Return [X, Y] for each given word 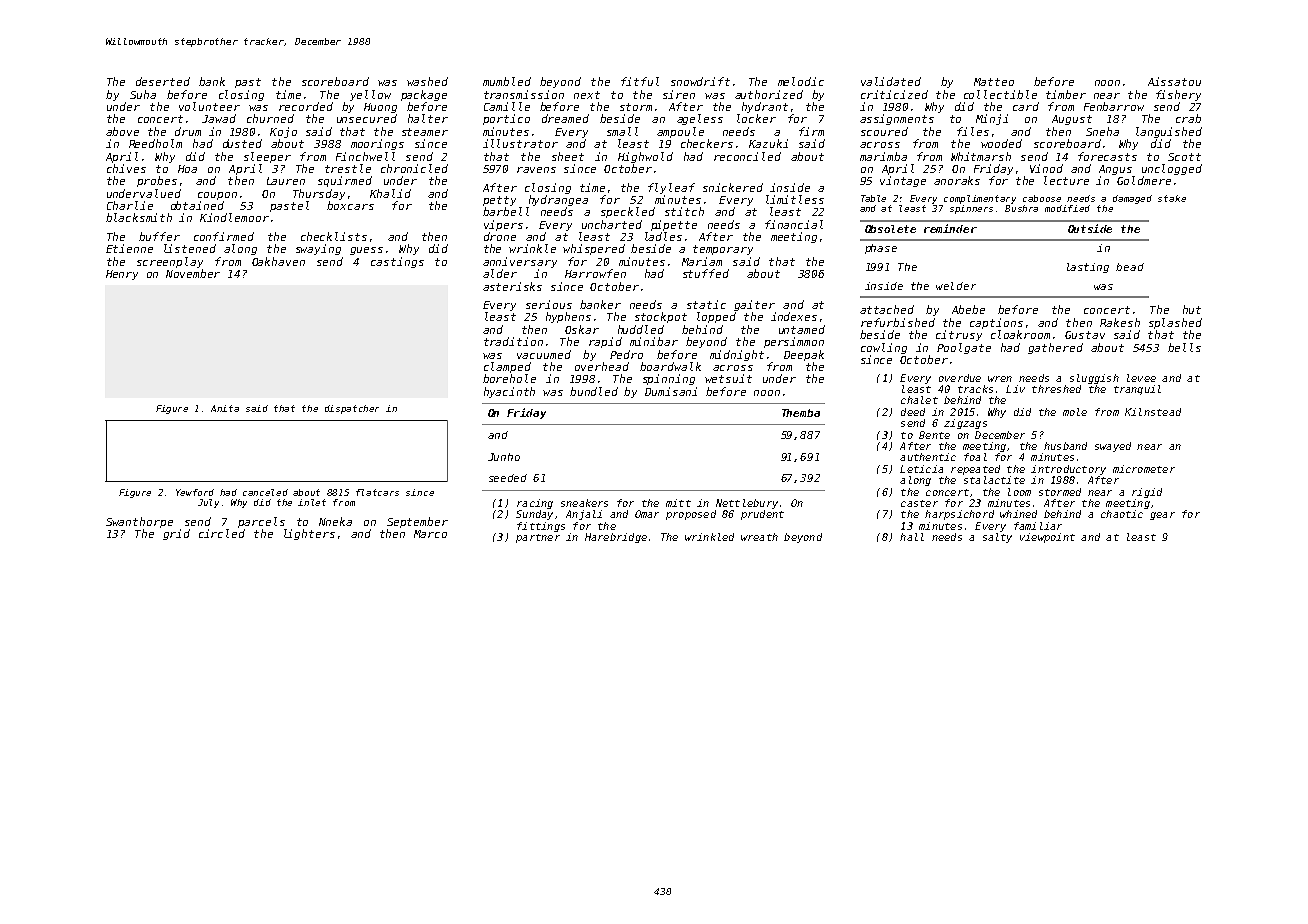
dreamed [565, 118]
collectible [1000, 94]
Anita [225, 408]
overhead [602, 366]
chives [126, 168]
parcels [261, 522]
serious [549, 304]
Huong [380, 108]
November [193, 273]
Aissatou [1174, 81]
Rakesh [1120, 322]
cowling [884, 348]
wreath [759, 537]
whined [1018, 514]
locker [756, 118]
